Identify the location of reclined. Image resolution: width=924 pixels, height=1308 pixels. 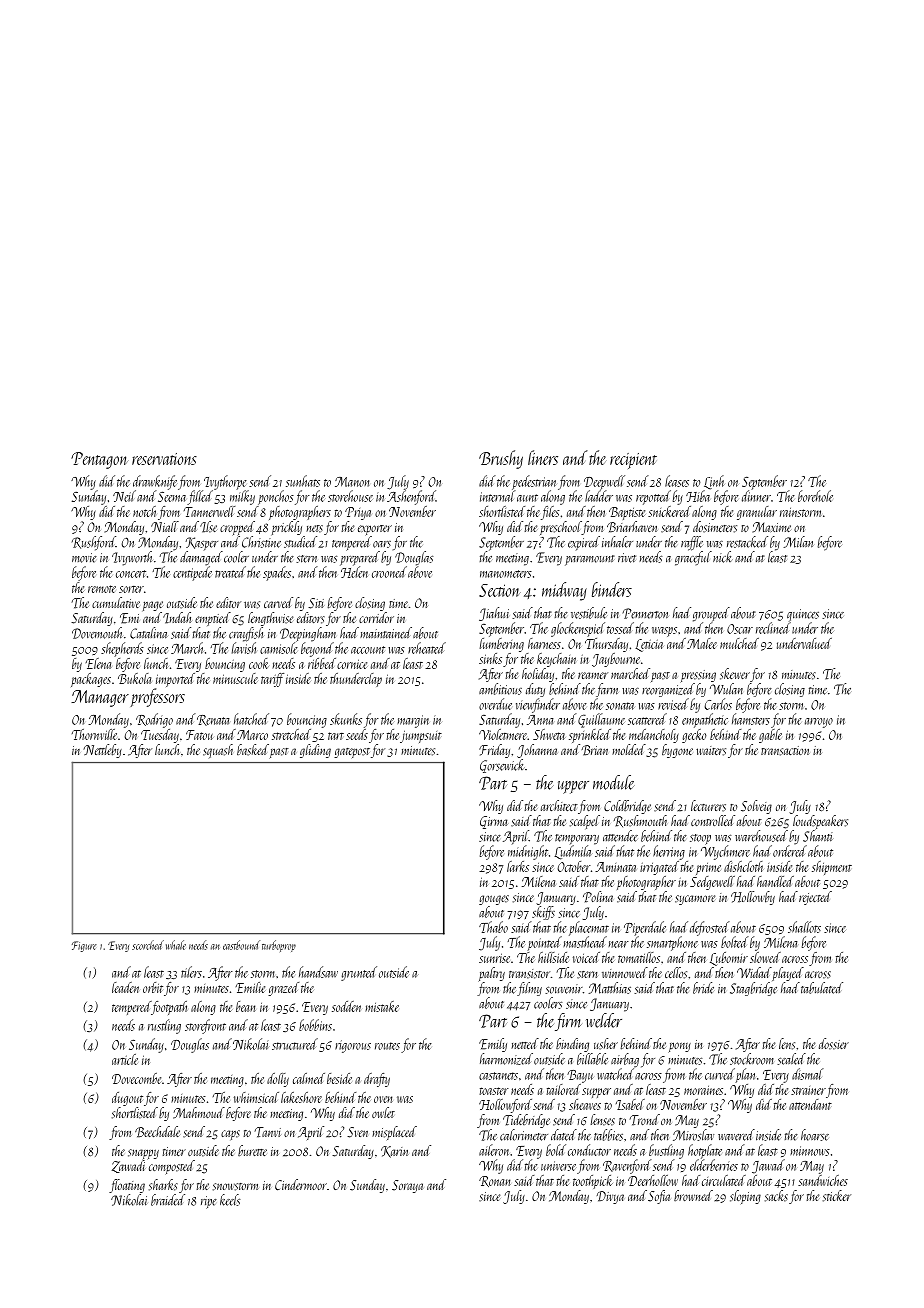
(773, 628).
